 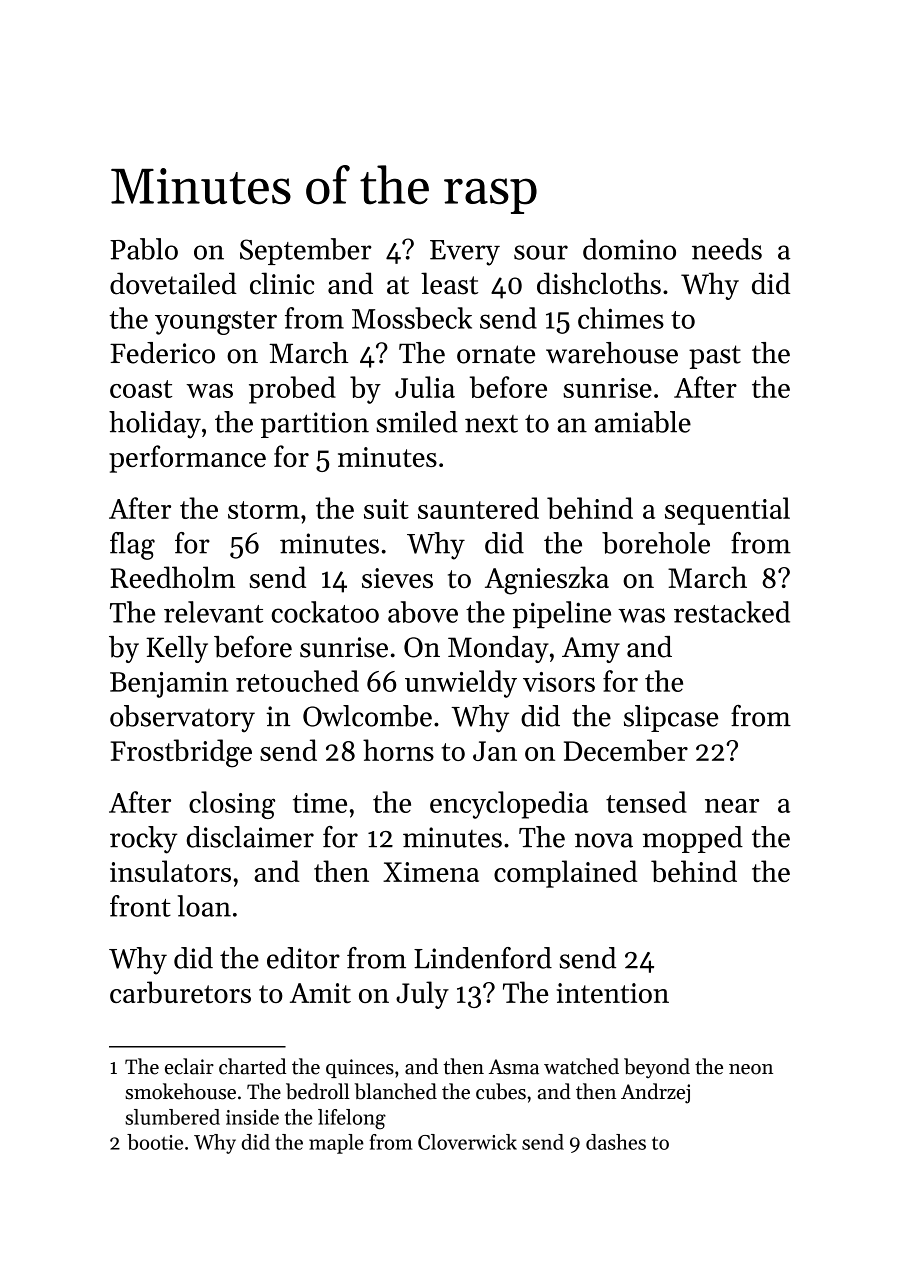 I want to click on sequential, so click(x=727, y=511).
